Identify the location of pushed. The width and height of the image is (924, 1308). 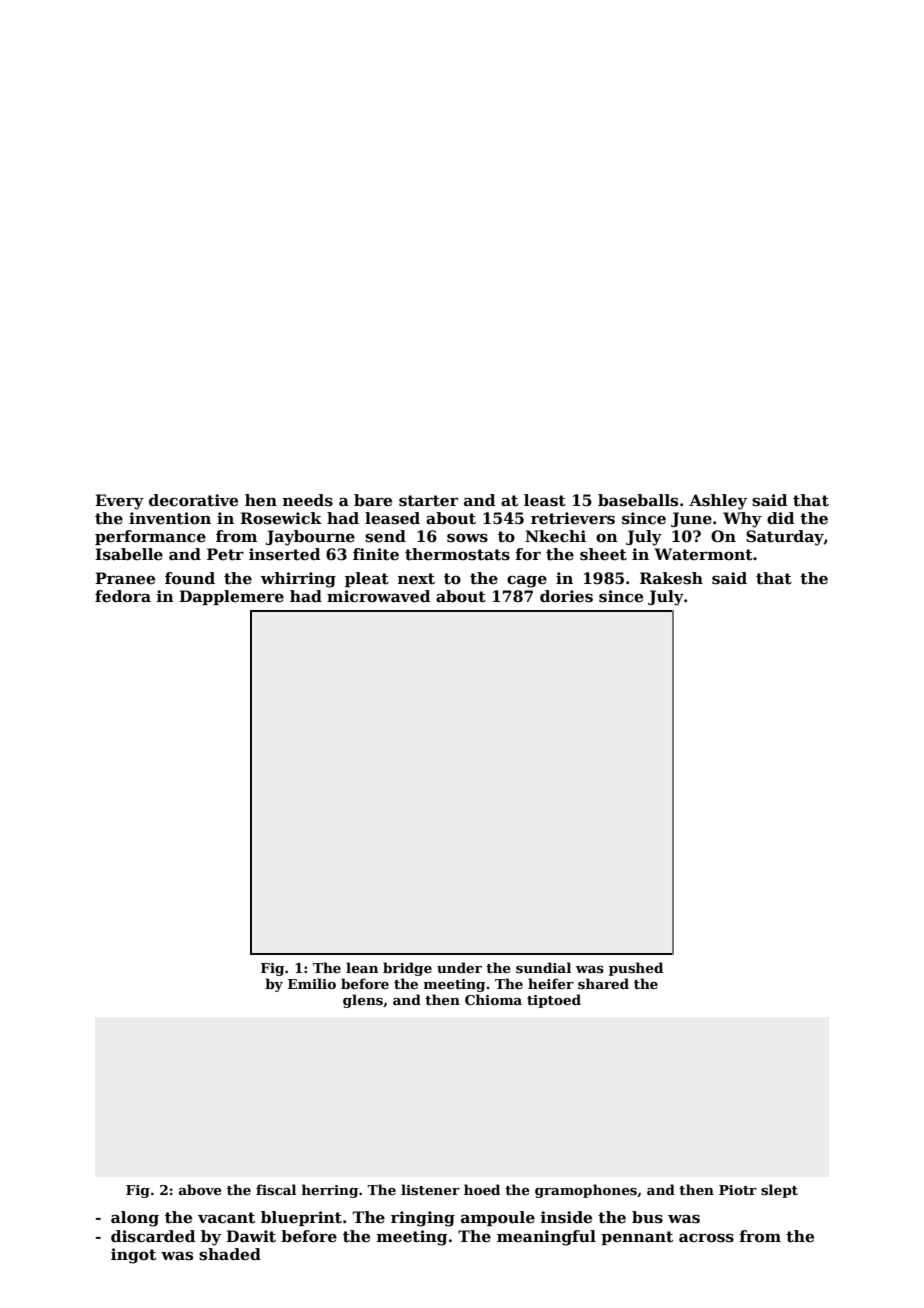
(636, 969).
